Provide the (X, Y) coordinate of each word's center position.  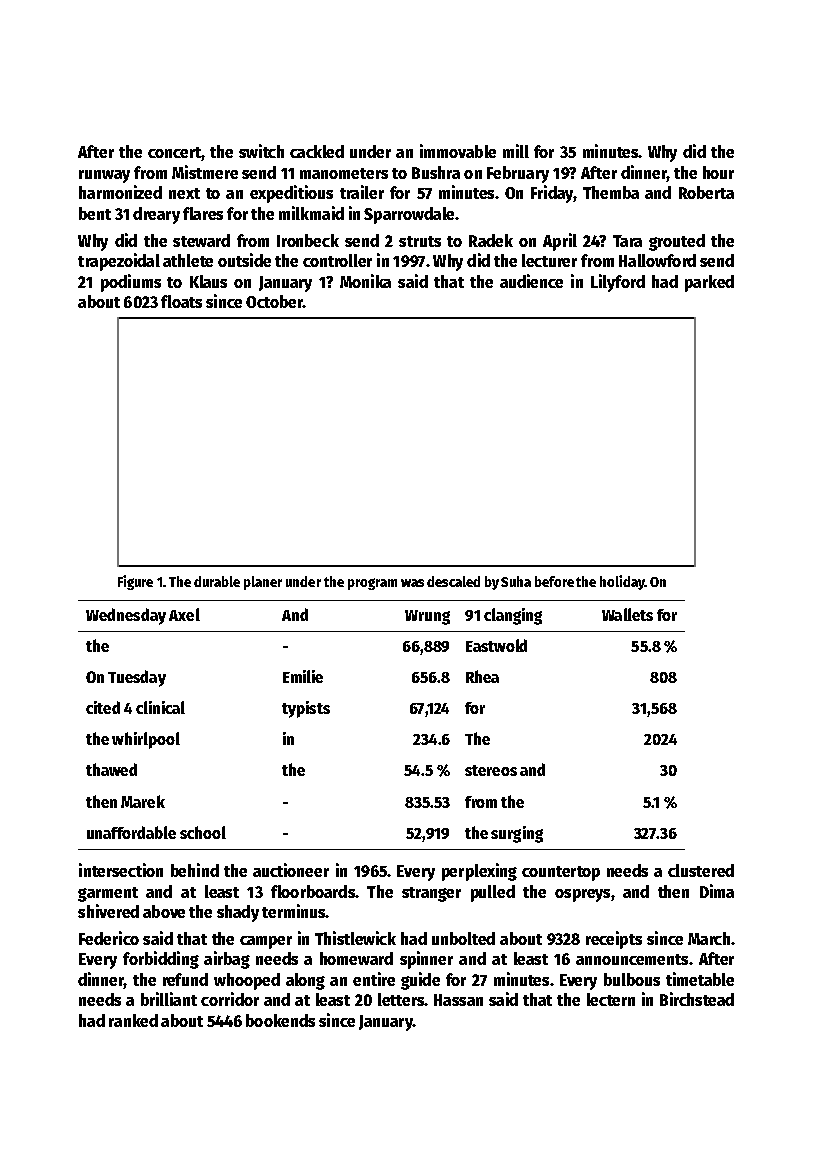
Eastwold (496, 645)
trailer (362, 192)
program (372, 584)
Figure (135, 582)
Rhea (482, 676)
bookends (280, 1020)
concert (175, 154)
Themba (611, 192)
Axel (184, 614)
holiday (622, 582)
